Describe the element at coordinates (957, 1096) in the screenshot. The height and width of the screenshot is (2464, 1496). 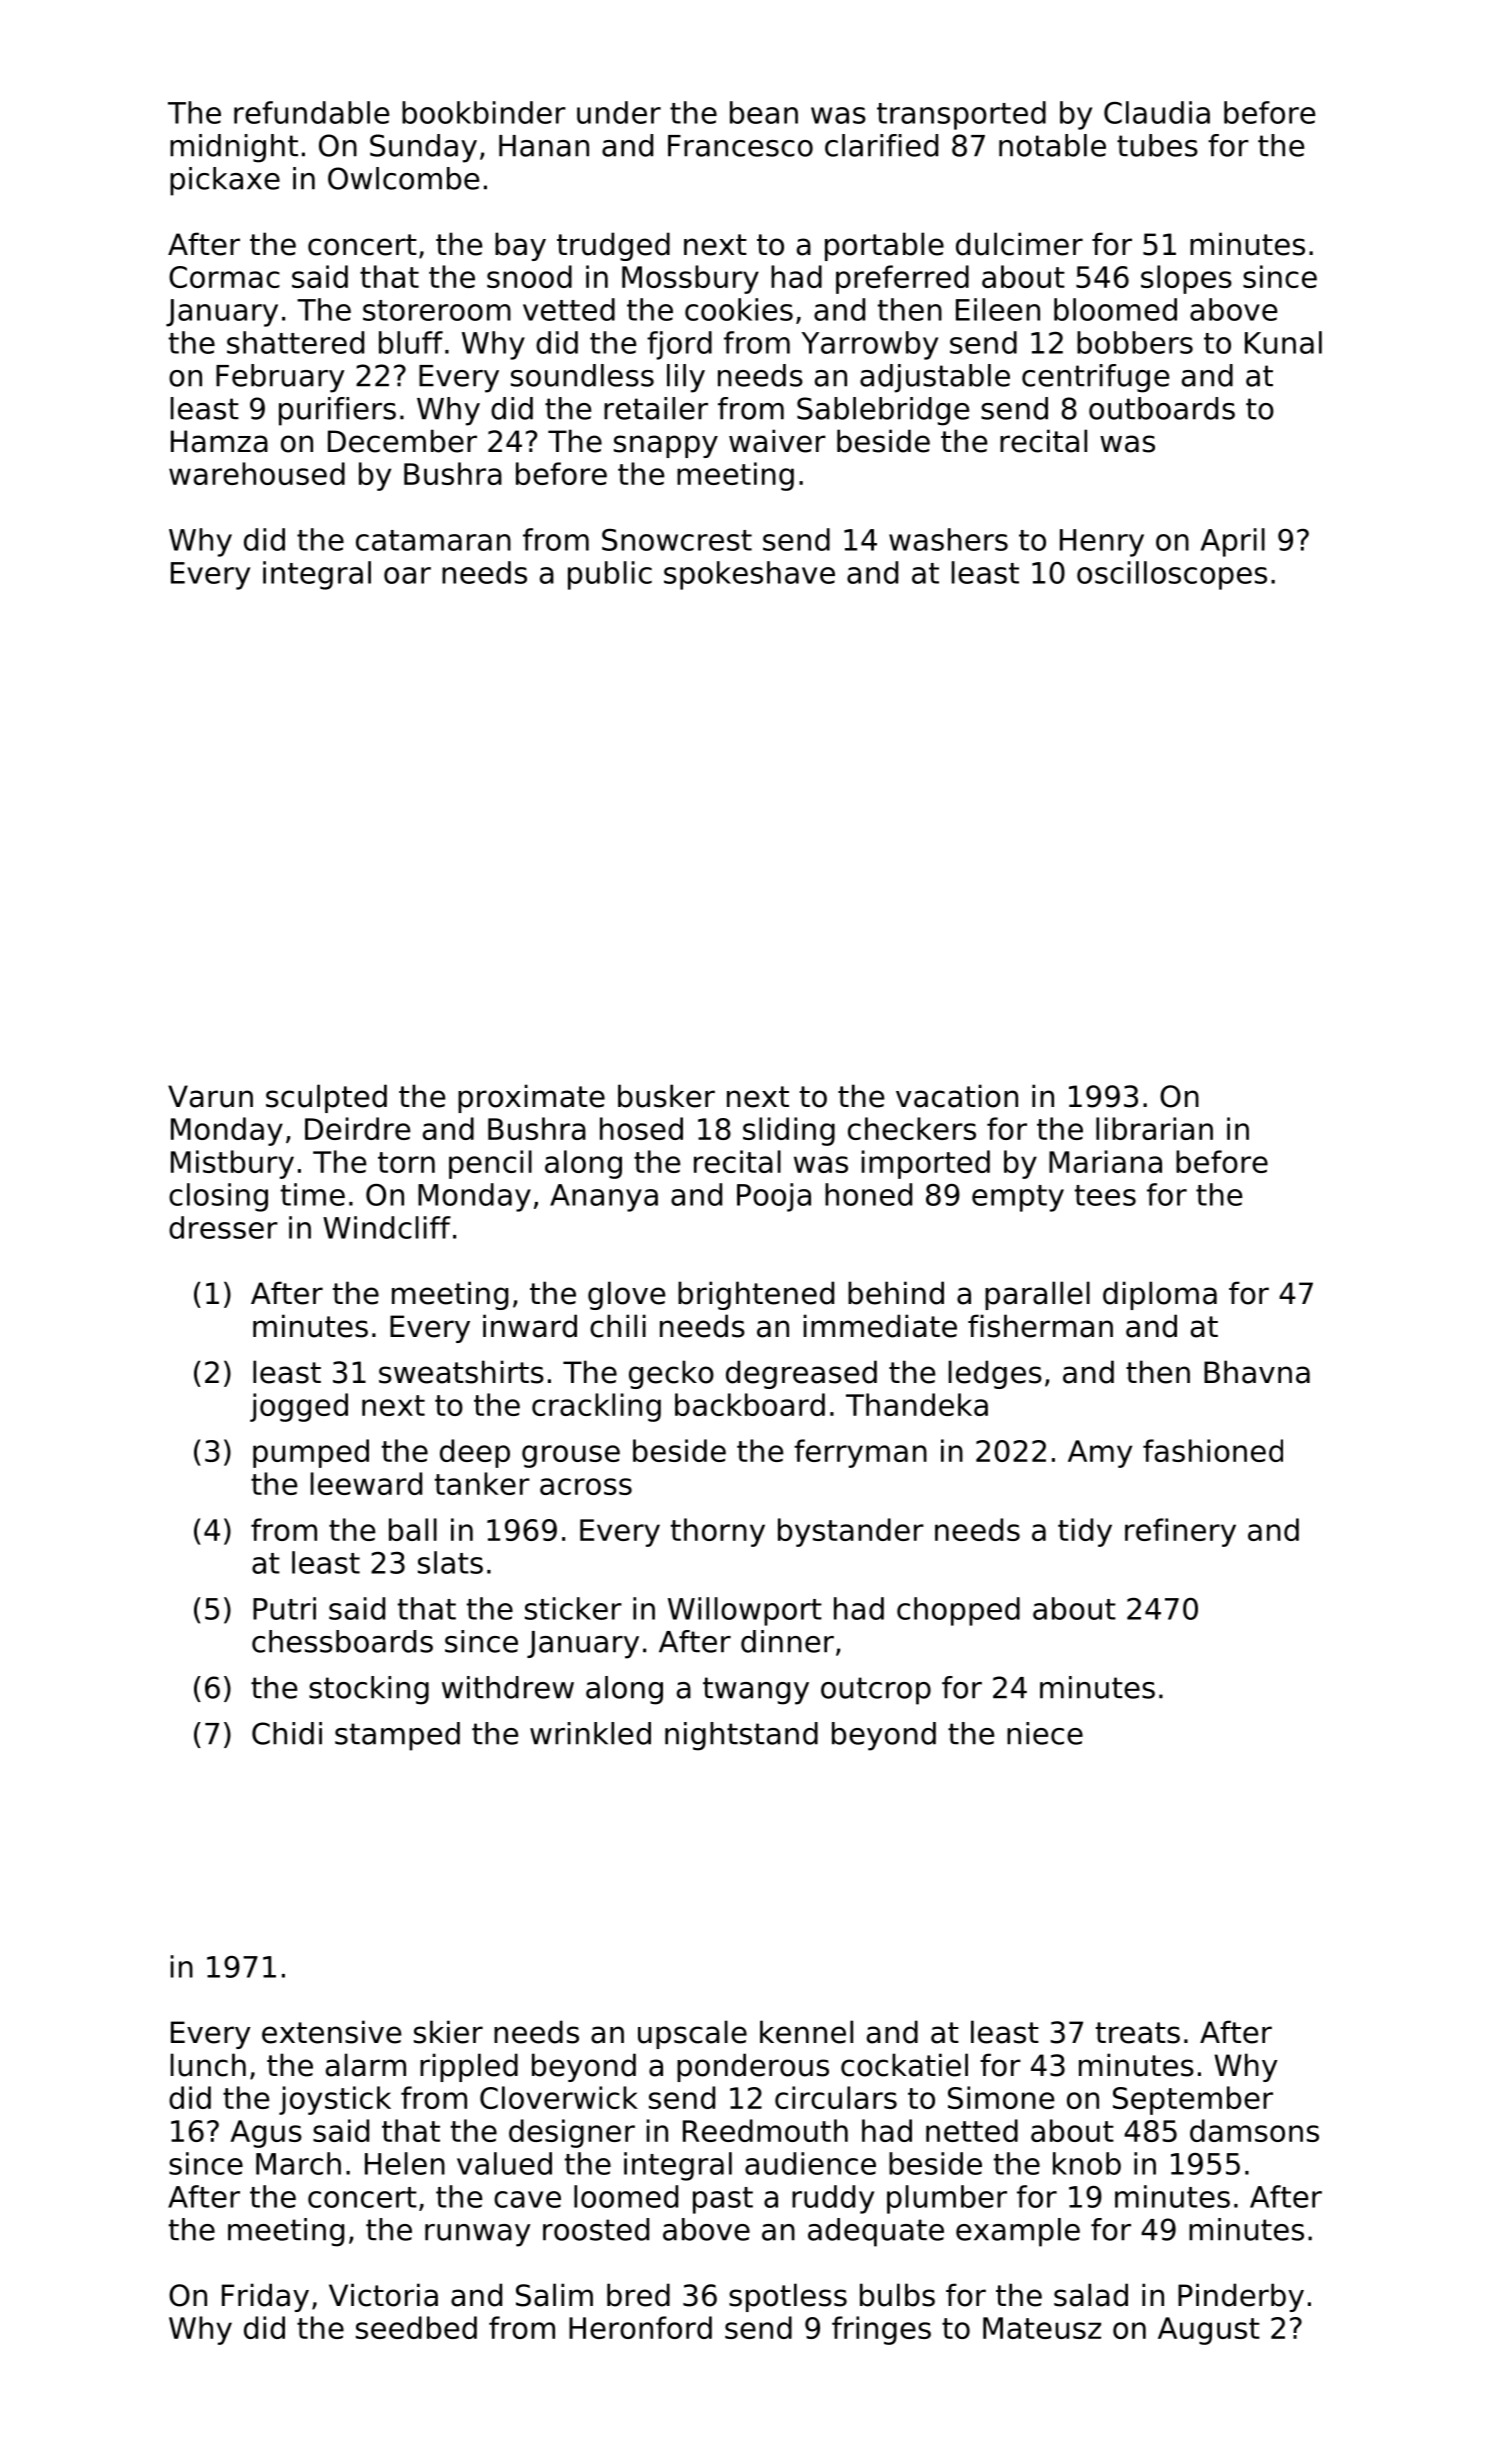
I see `vacation` at that location.
